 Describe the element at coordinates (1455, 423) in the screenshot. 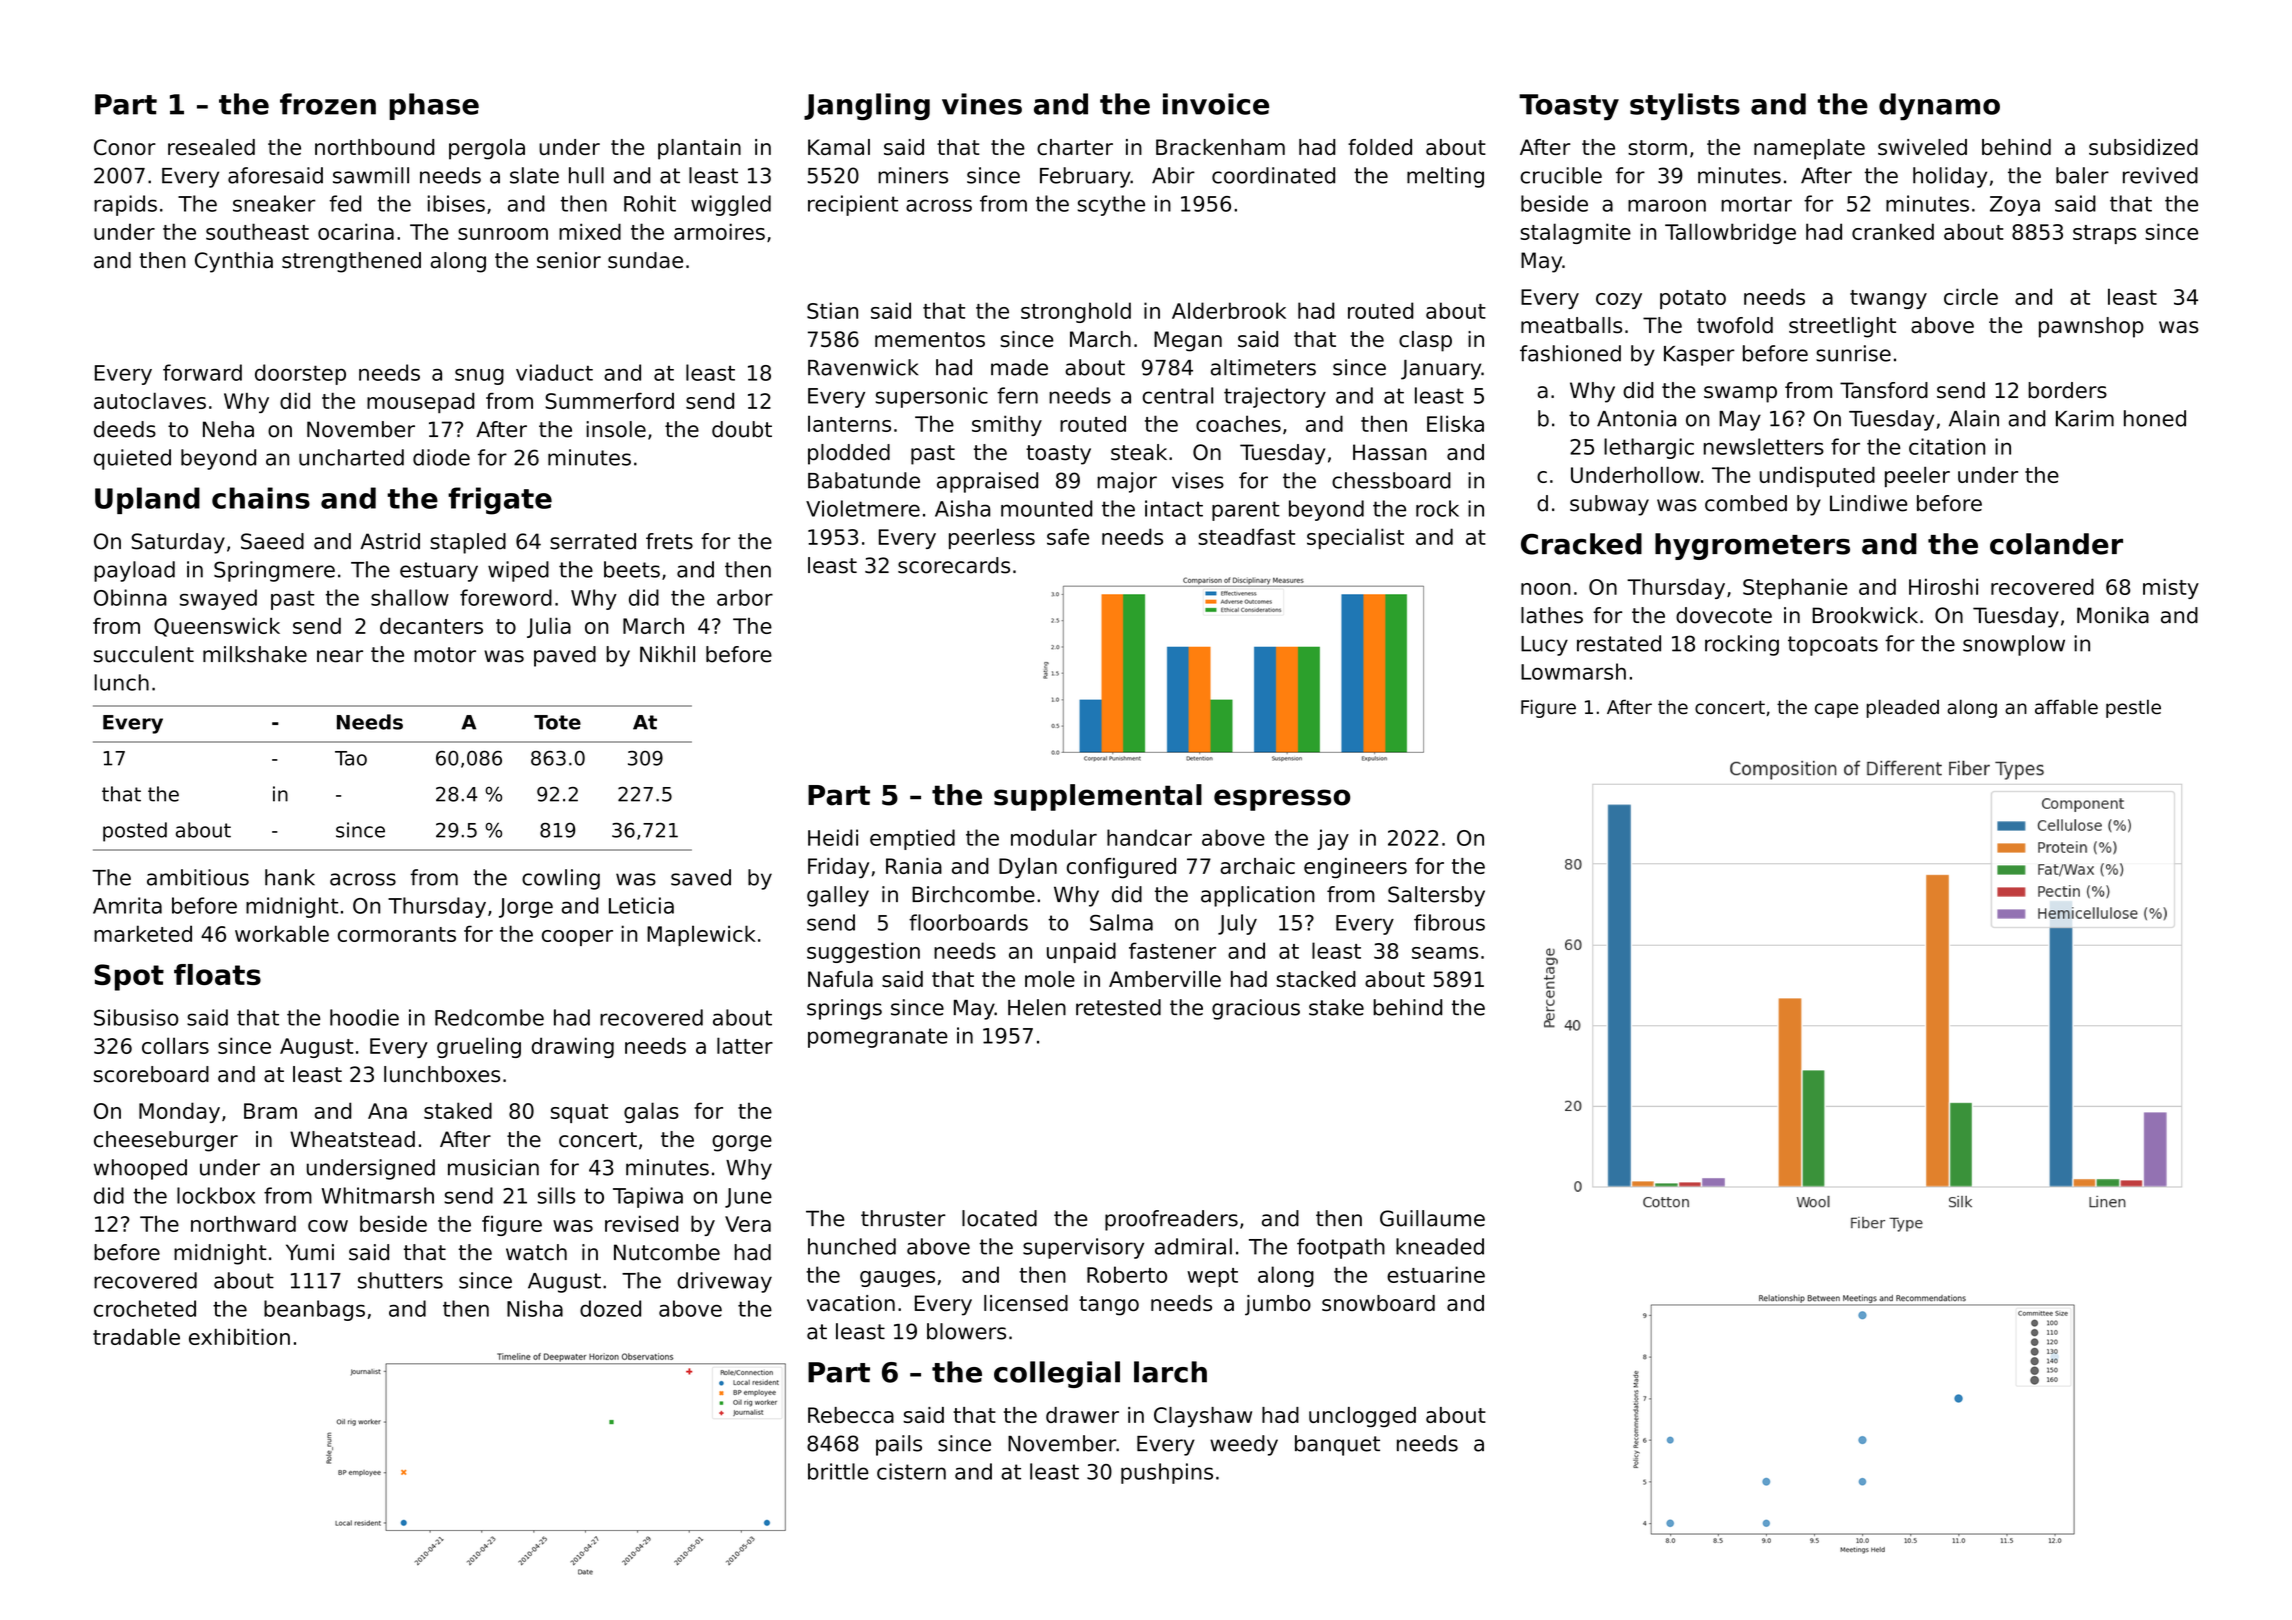

I see `Eliska` at that location.
